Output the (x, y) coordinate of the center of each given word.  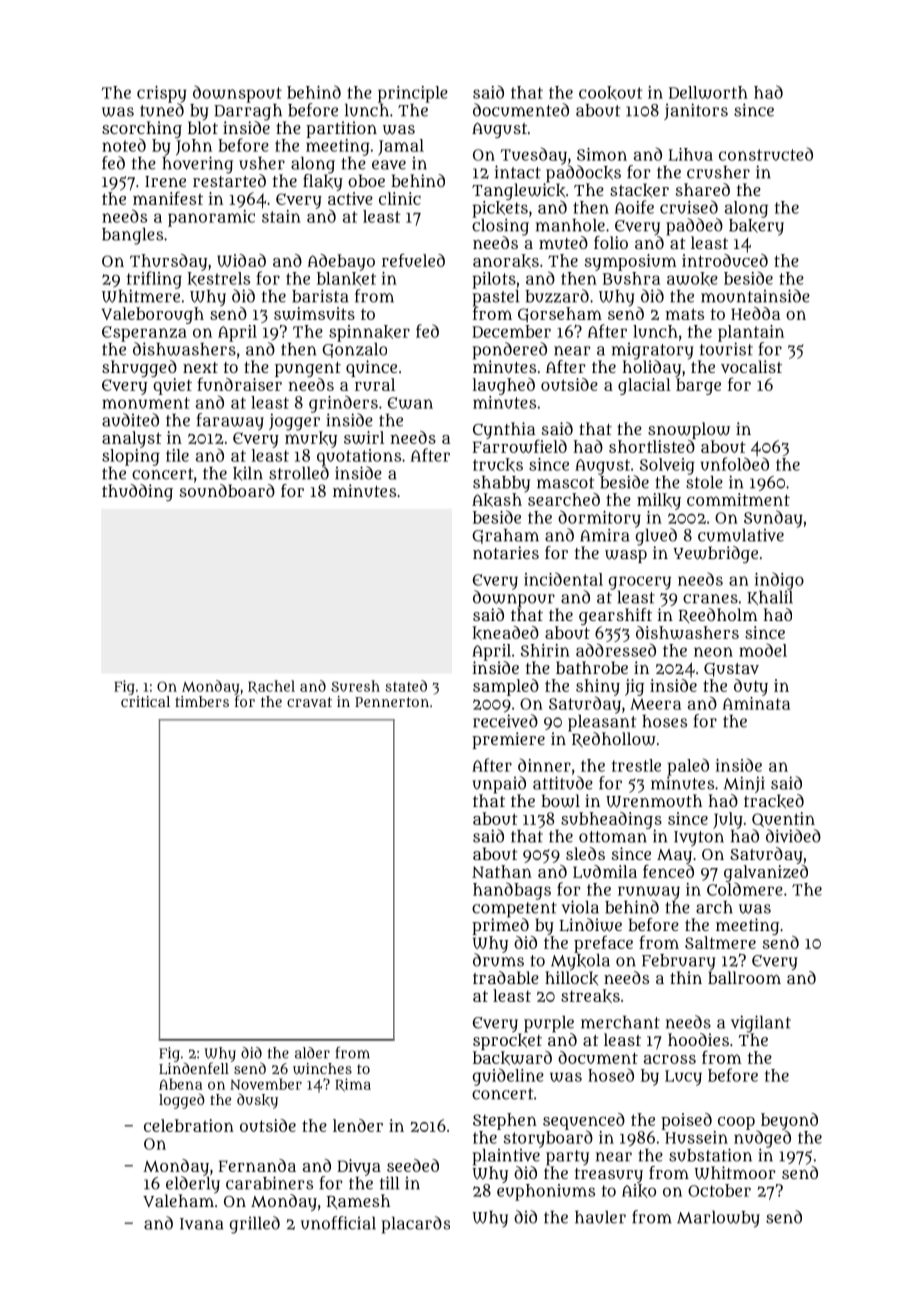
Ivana (201, 1224)
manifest (168, 198)
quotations (359, 457)
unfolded (734, 464)
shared (703, 189)
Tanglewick (518, 191)
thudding (137, 492)
